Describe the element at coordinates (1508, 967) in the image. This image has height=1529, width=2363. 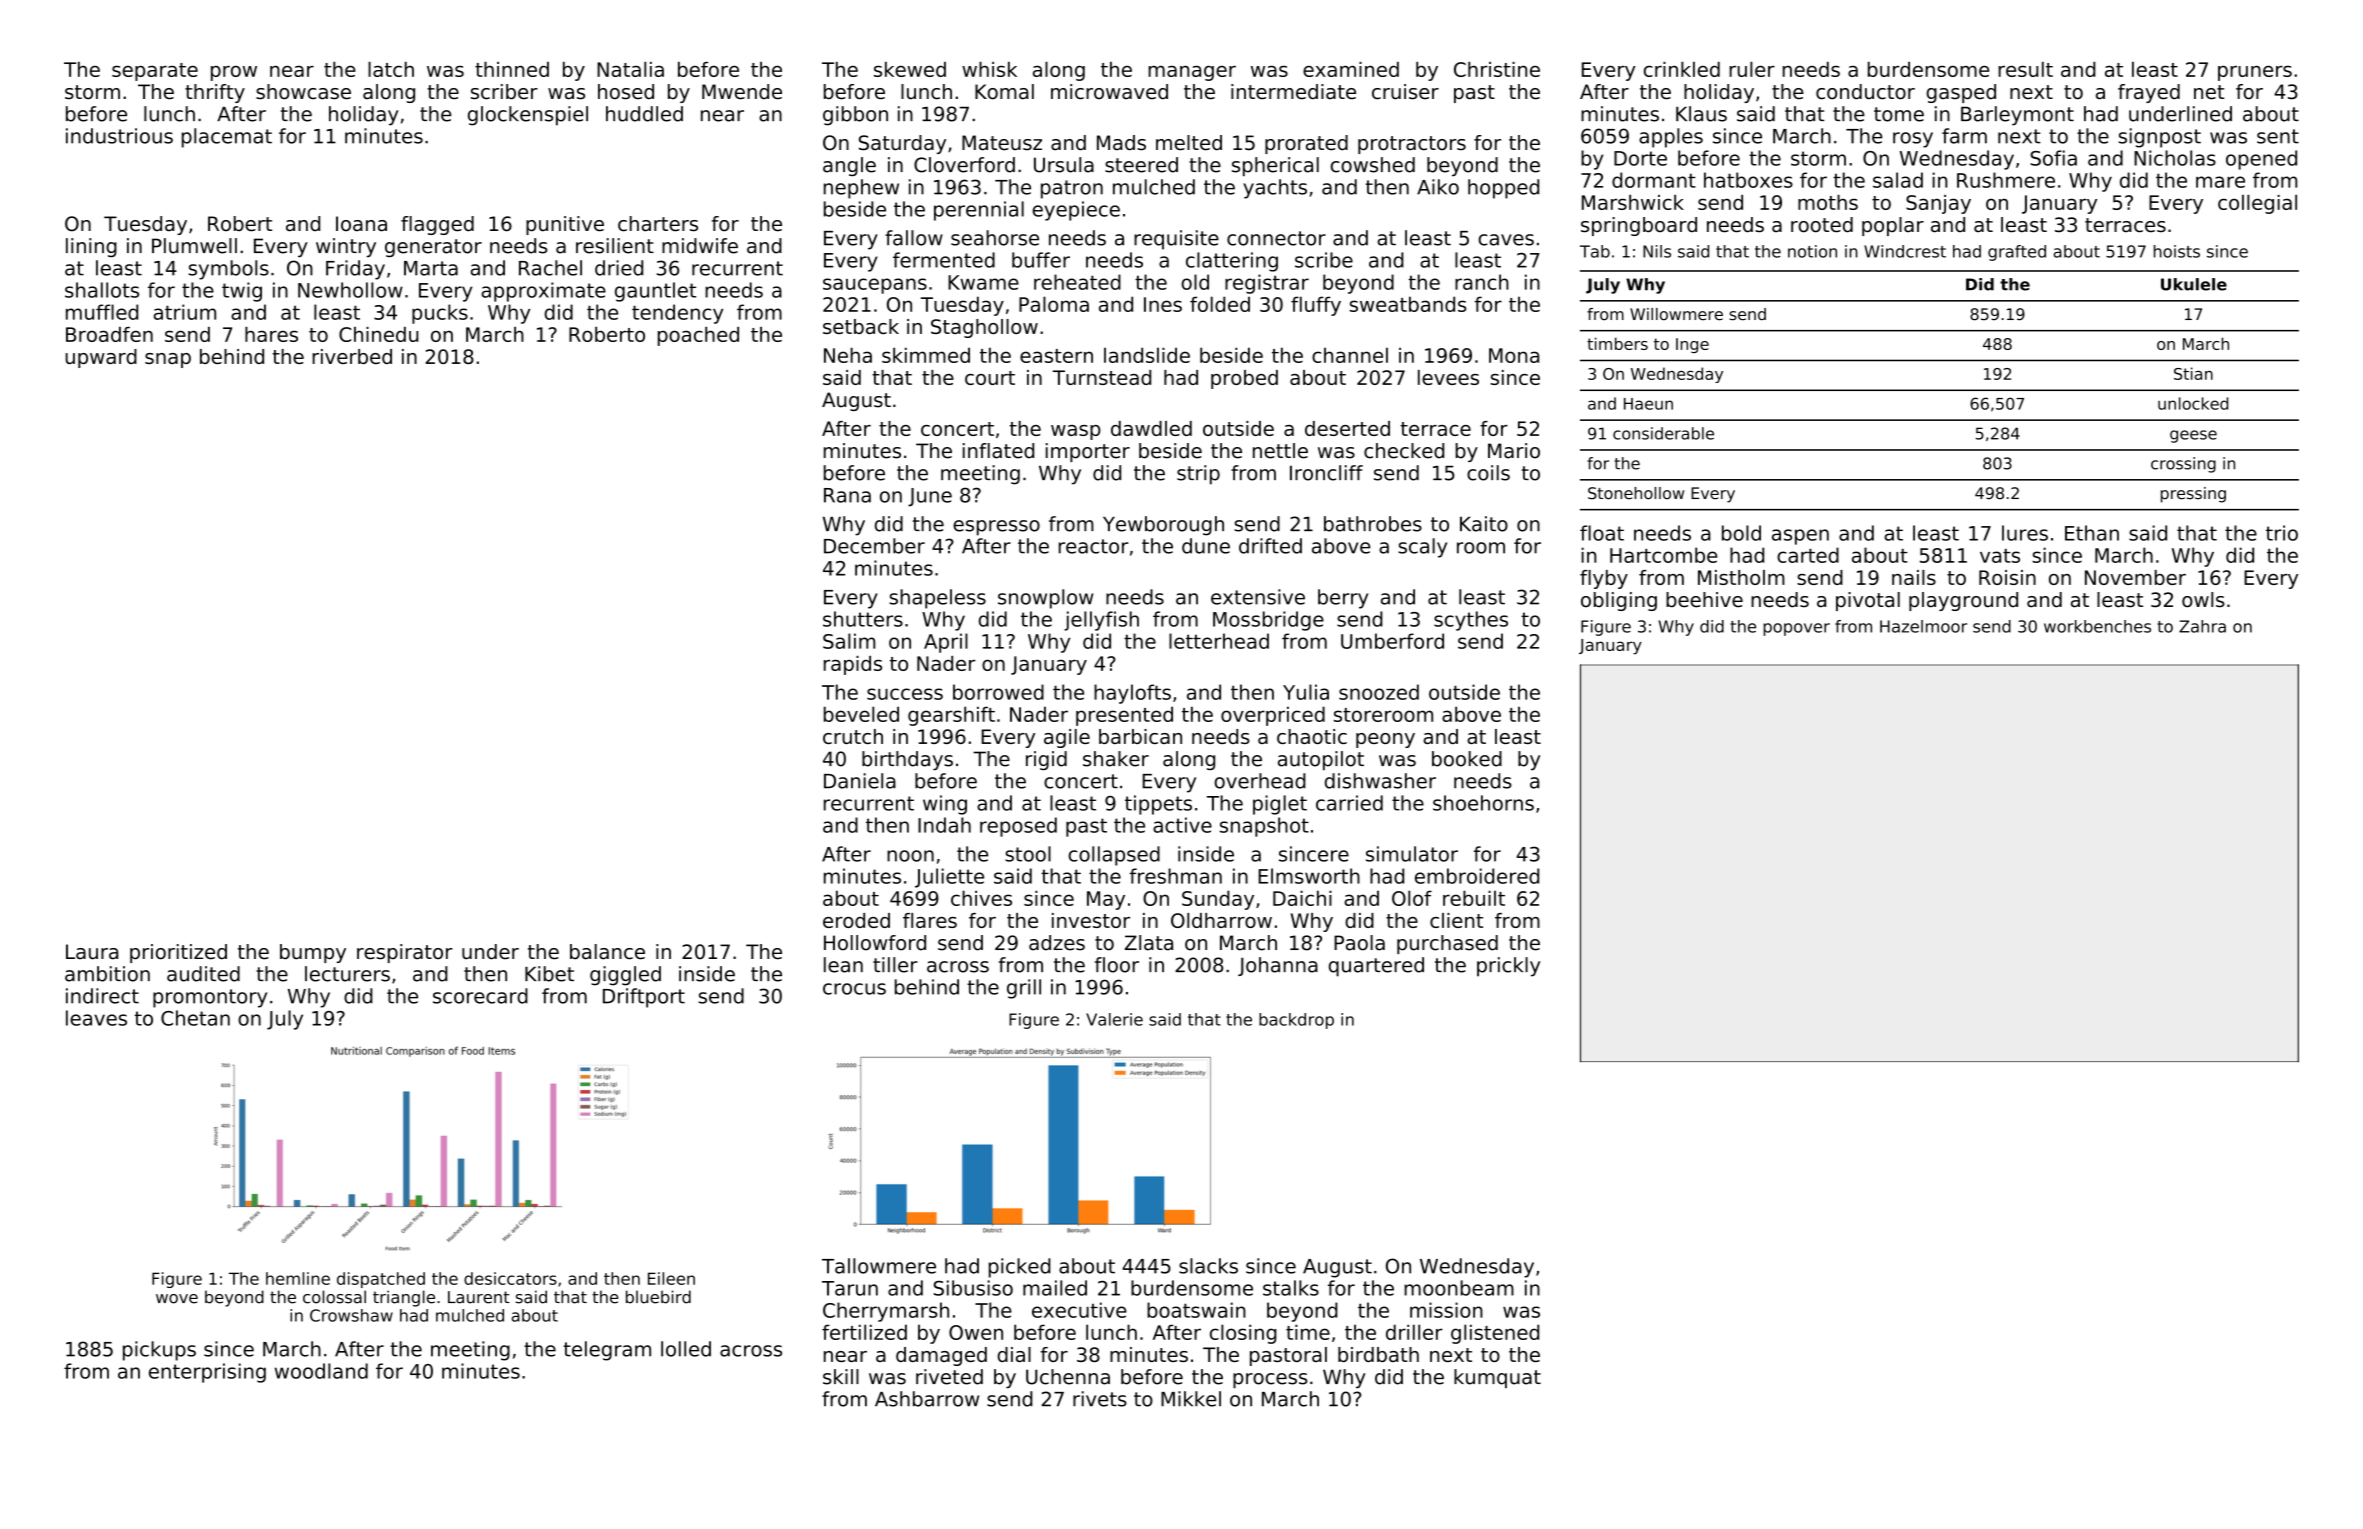
I see `prickly` at that location.
